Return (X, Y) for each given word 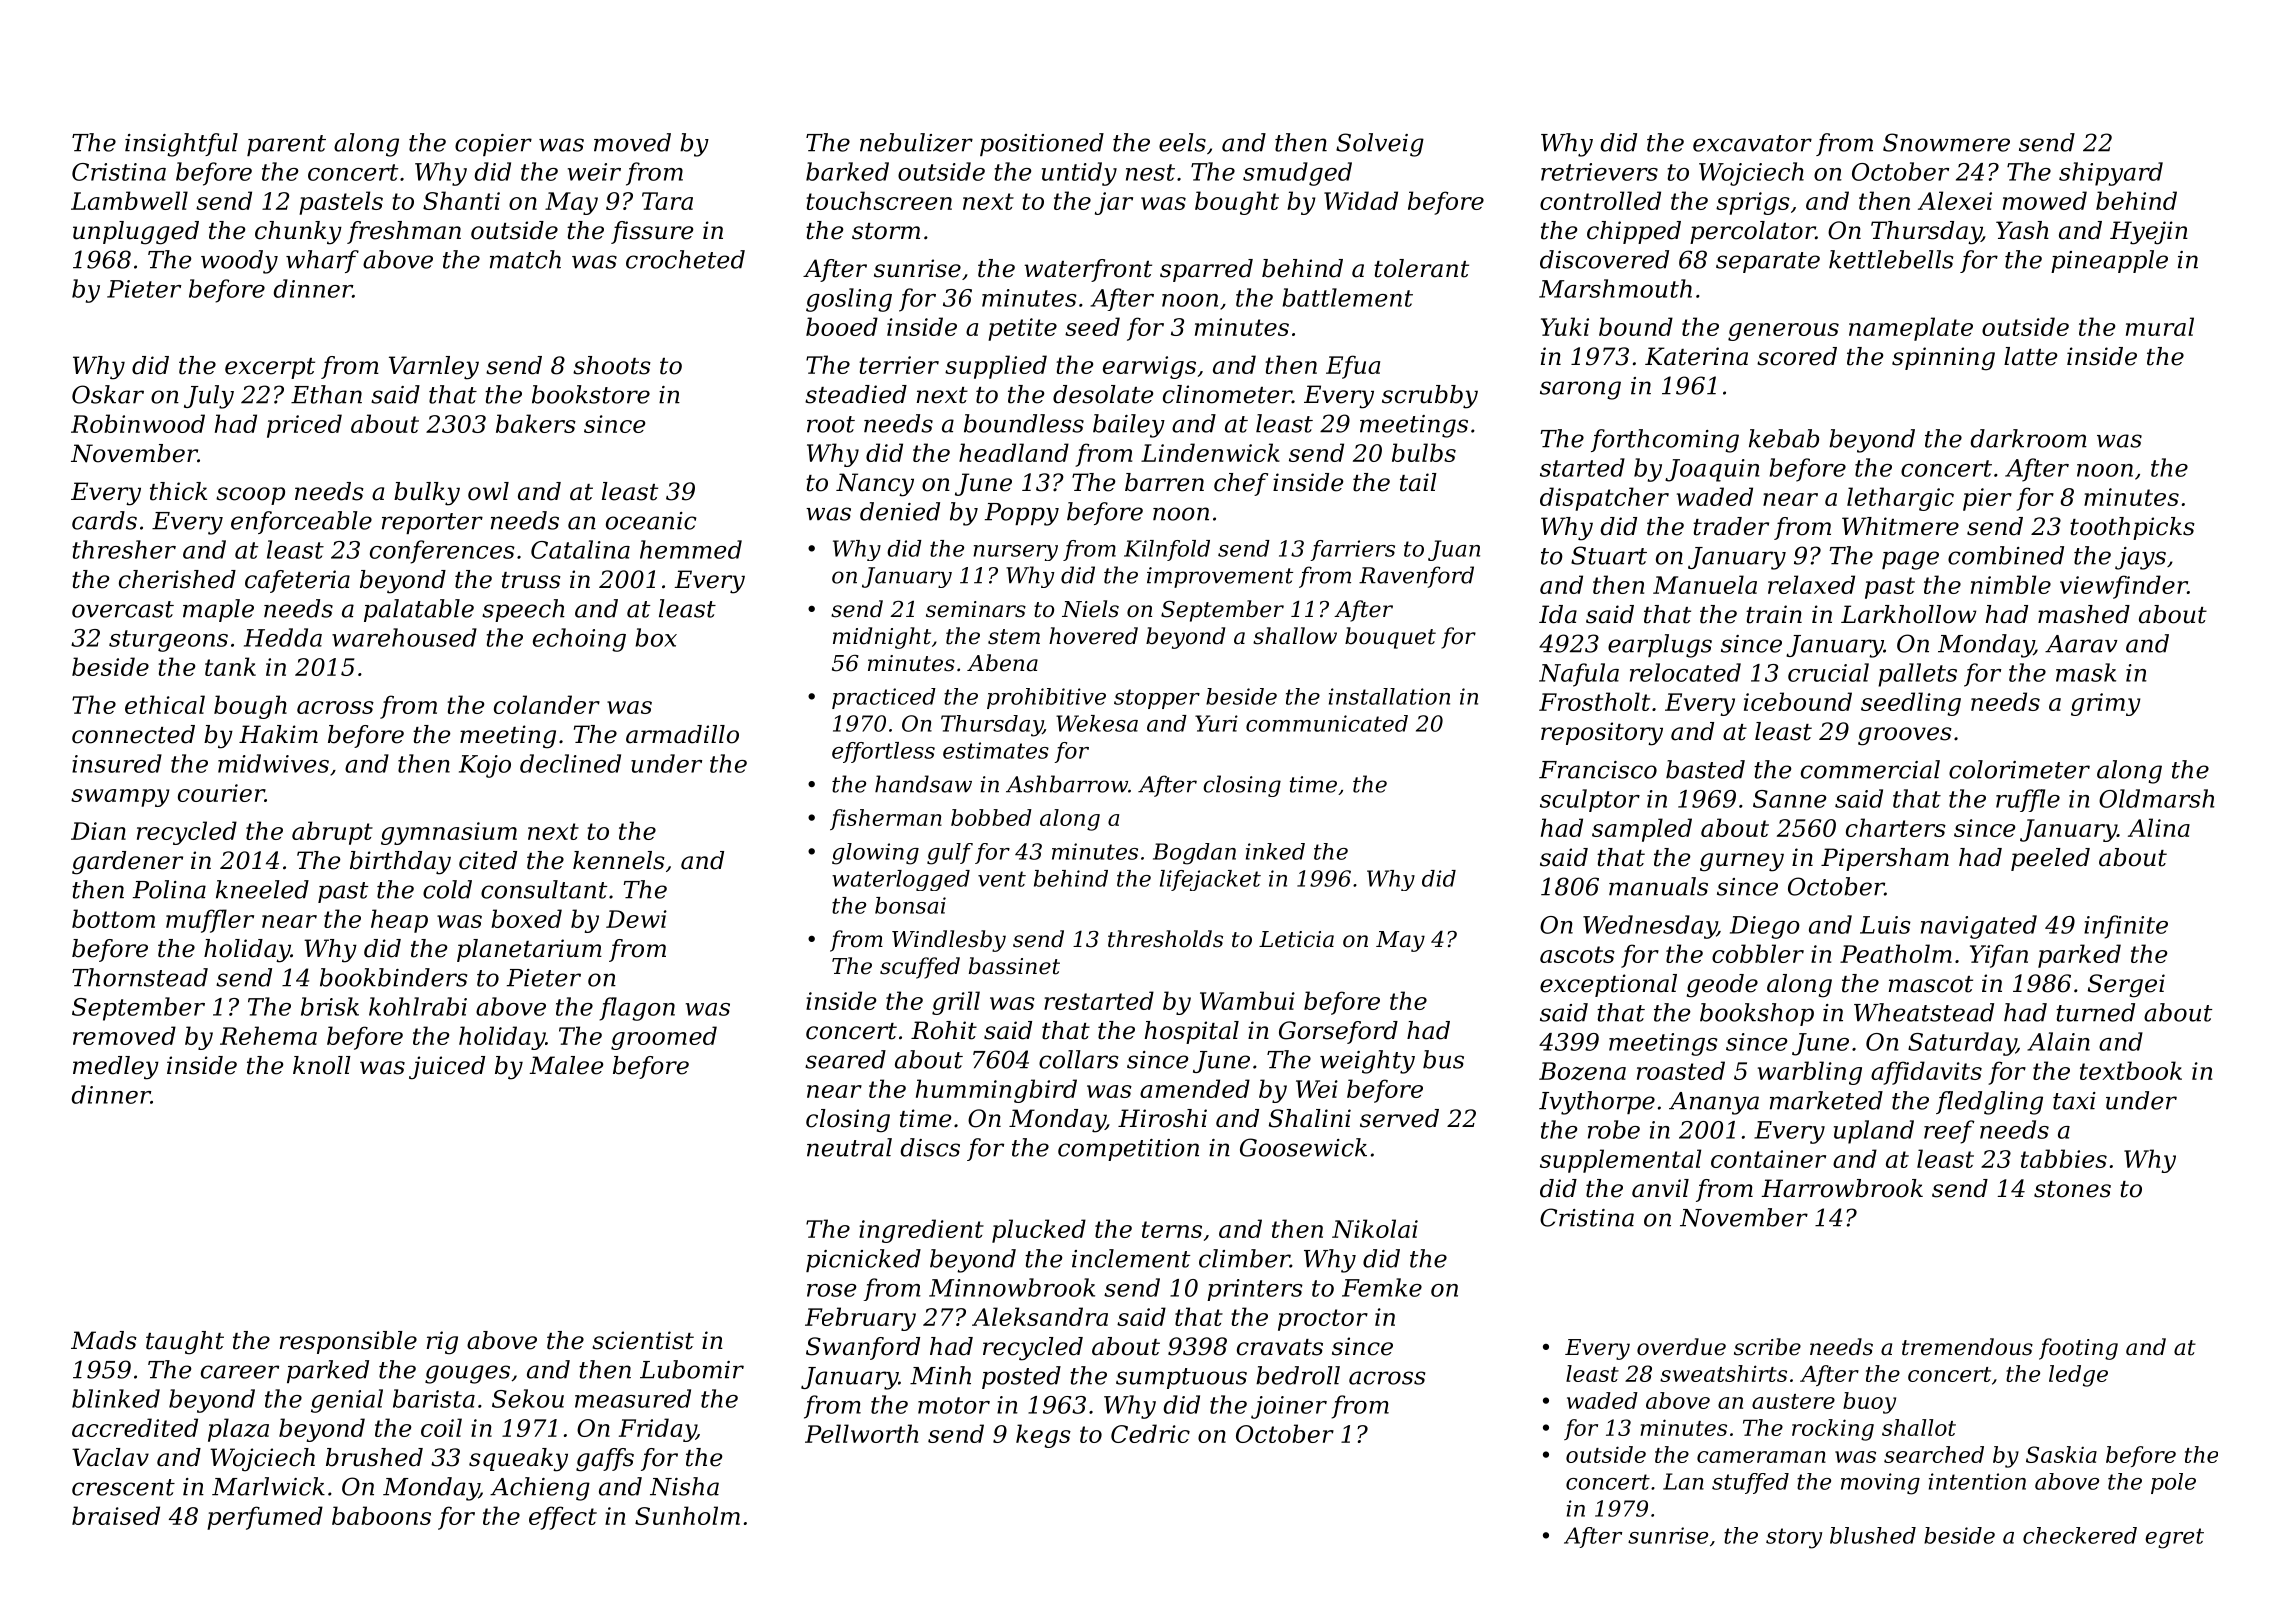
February (860, 1319)
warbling (1810, 1073)
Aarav (2081, 644)
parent (286, 145)
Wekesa (1097, 723)
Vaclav (110, 1457)
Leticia (1296, 939)
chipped (1634, 232)
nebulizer (916, 142)
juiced (447, 1068)
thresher (124, 549)
